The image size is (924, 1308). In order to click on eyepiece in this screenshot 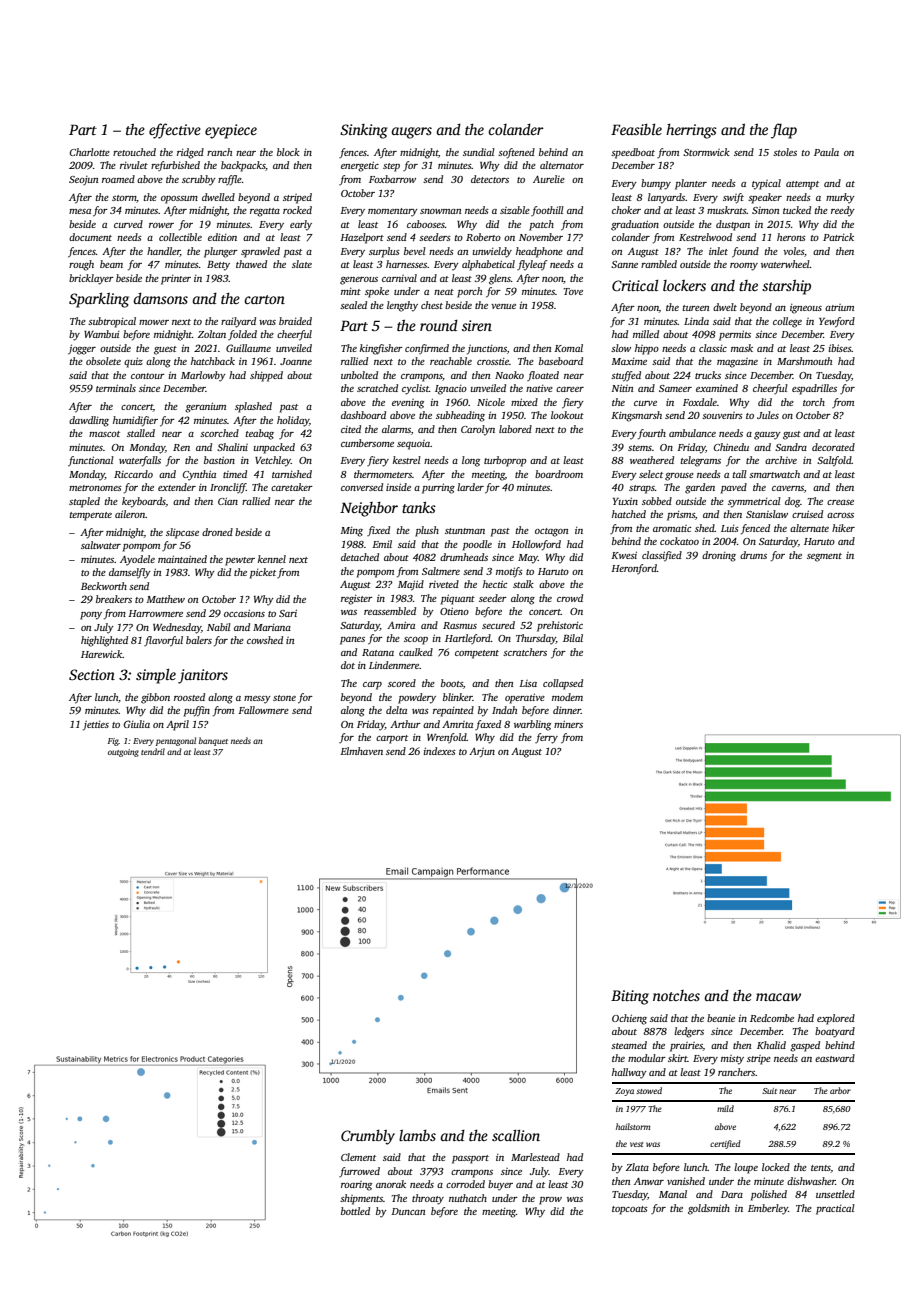, I will do `click(231, 131)`.
